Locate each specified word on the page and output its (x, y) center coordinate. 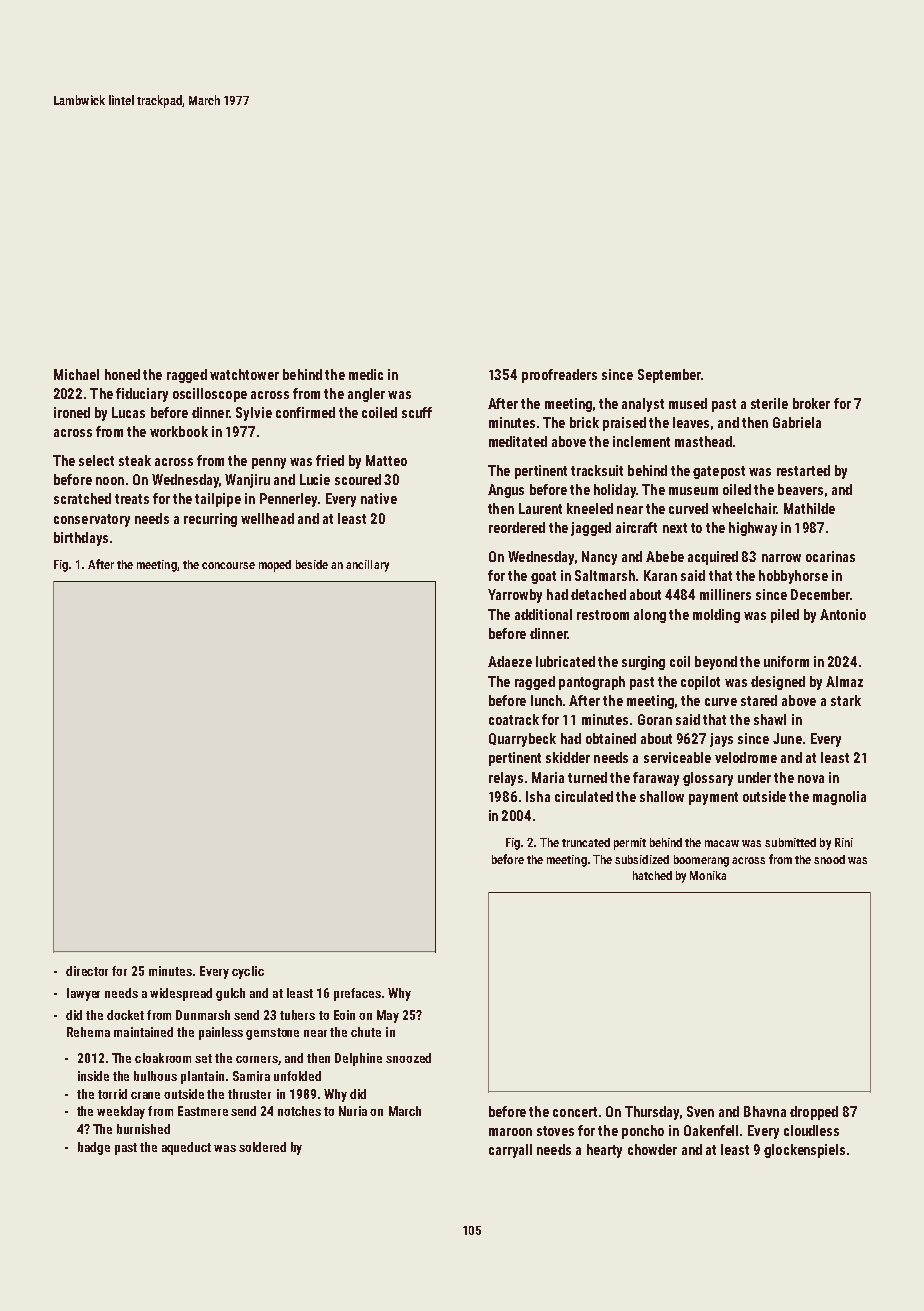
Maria (548, 777)
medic (366, 374)
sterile (769, 403)
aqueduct (186, 1148)
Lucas (128, 412)
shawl (770, 719)
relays (506, 779)
